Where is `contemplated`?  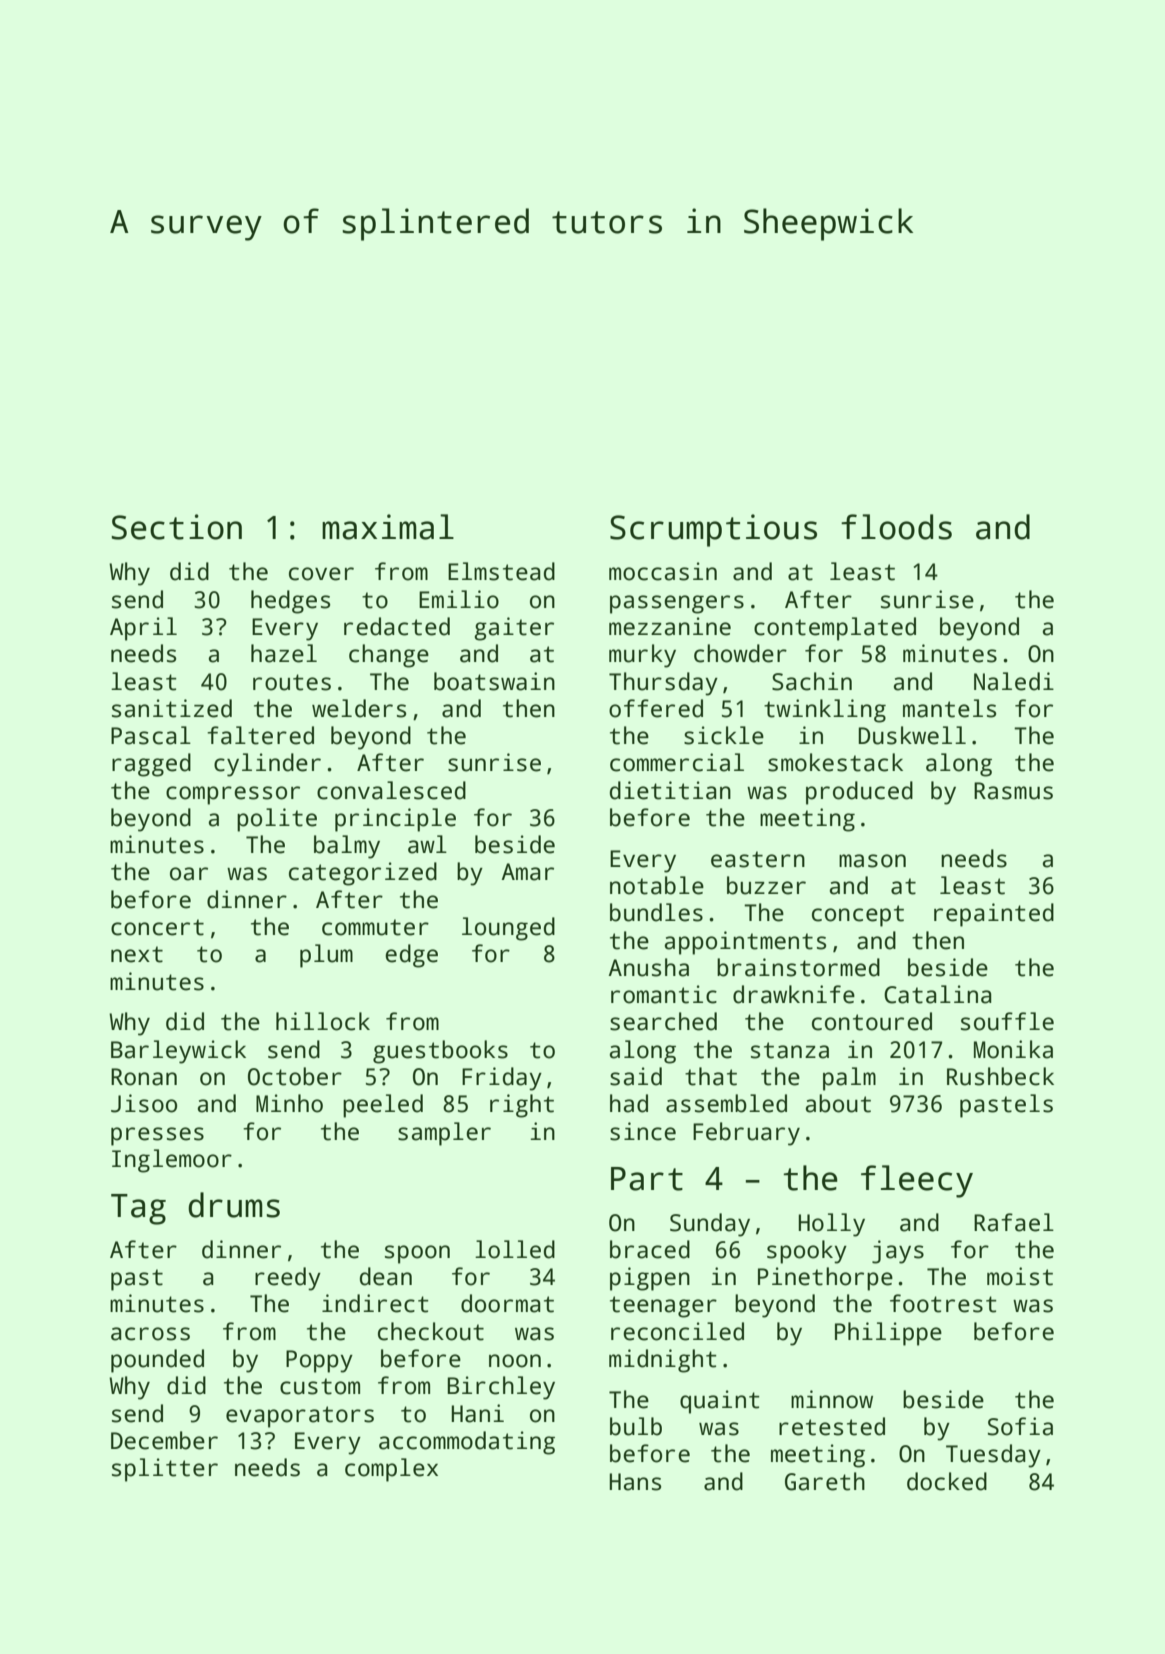 contemplated is located at coordinates (835, 629).
